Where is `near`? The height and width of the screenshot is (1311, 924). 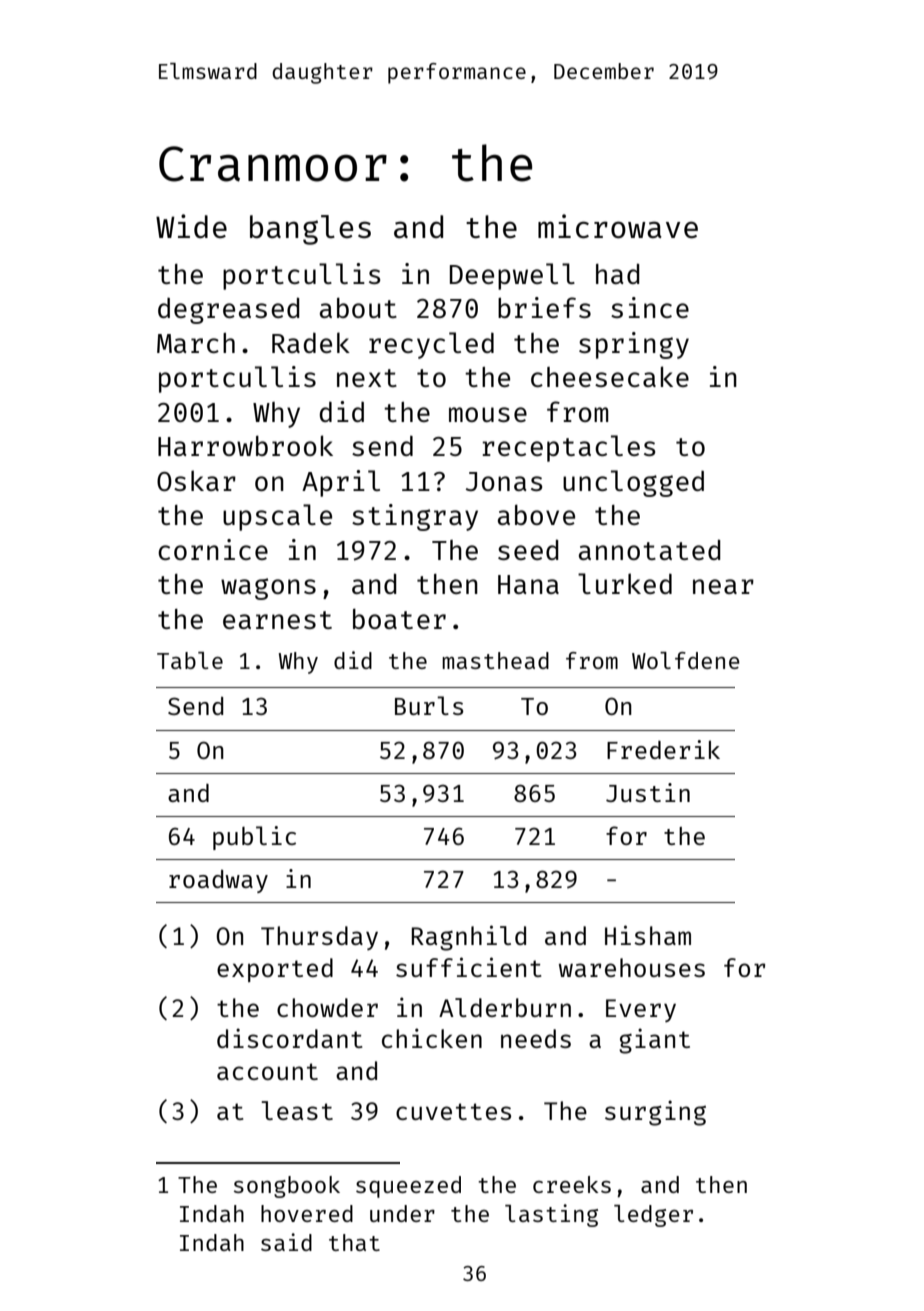 near is located at coordinates (723, 586).
